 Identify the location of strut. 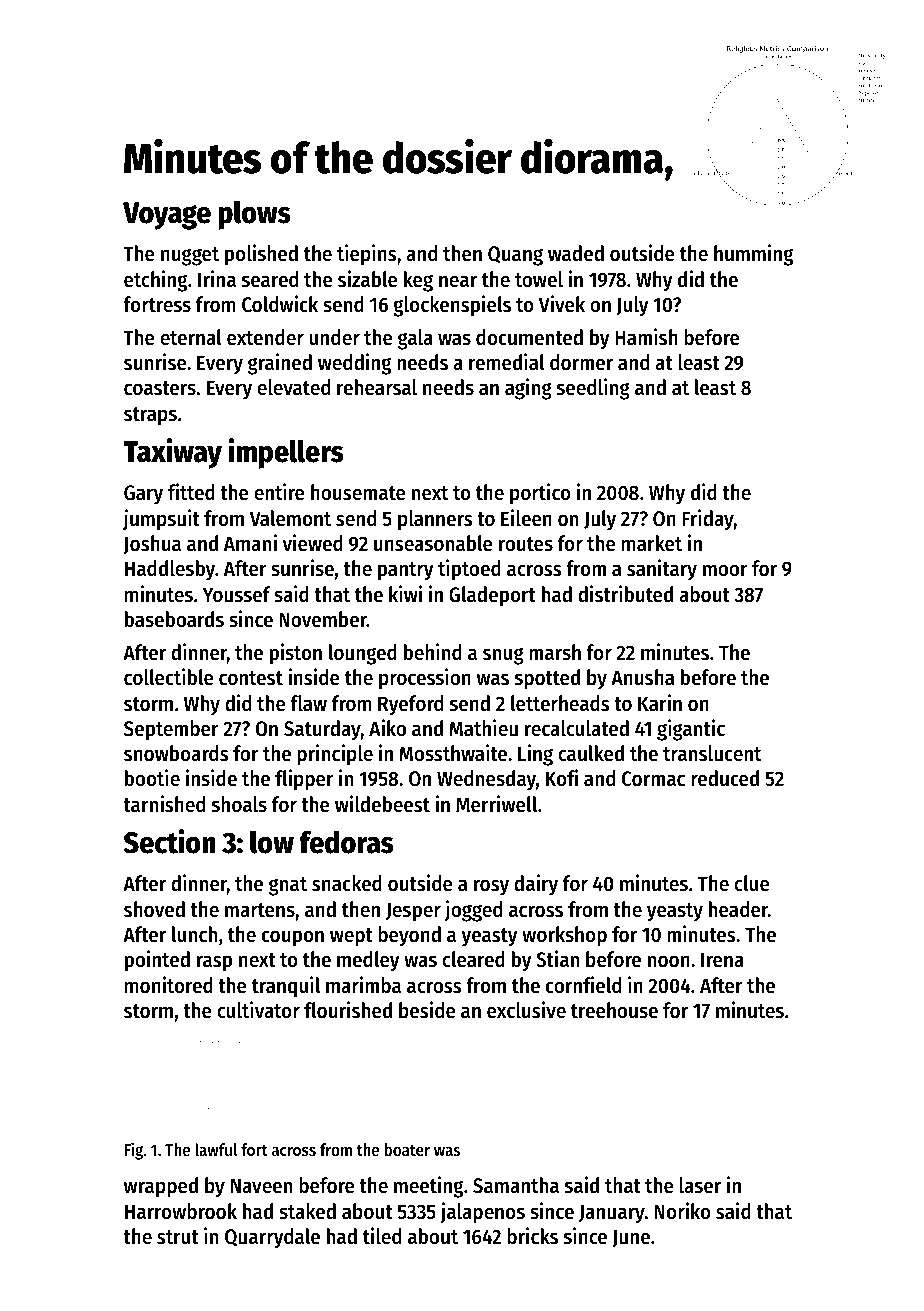
(178, 1237).
